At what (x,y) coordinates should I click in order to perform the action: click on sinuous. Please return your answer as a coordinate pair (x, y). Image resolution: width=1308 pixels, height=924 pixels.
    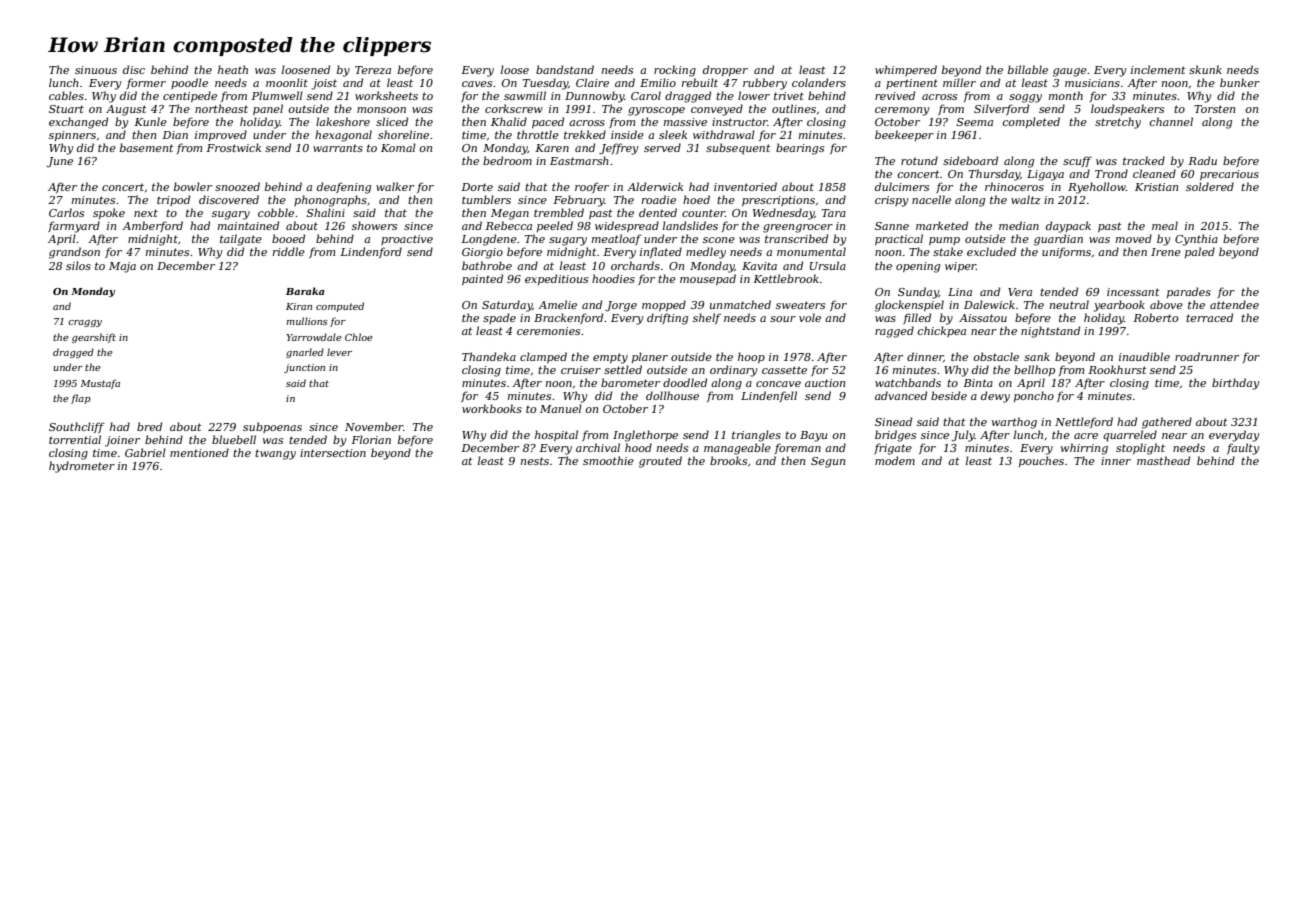
    Looking at the image, I should click on (96, 70).
